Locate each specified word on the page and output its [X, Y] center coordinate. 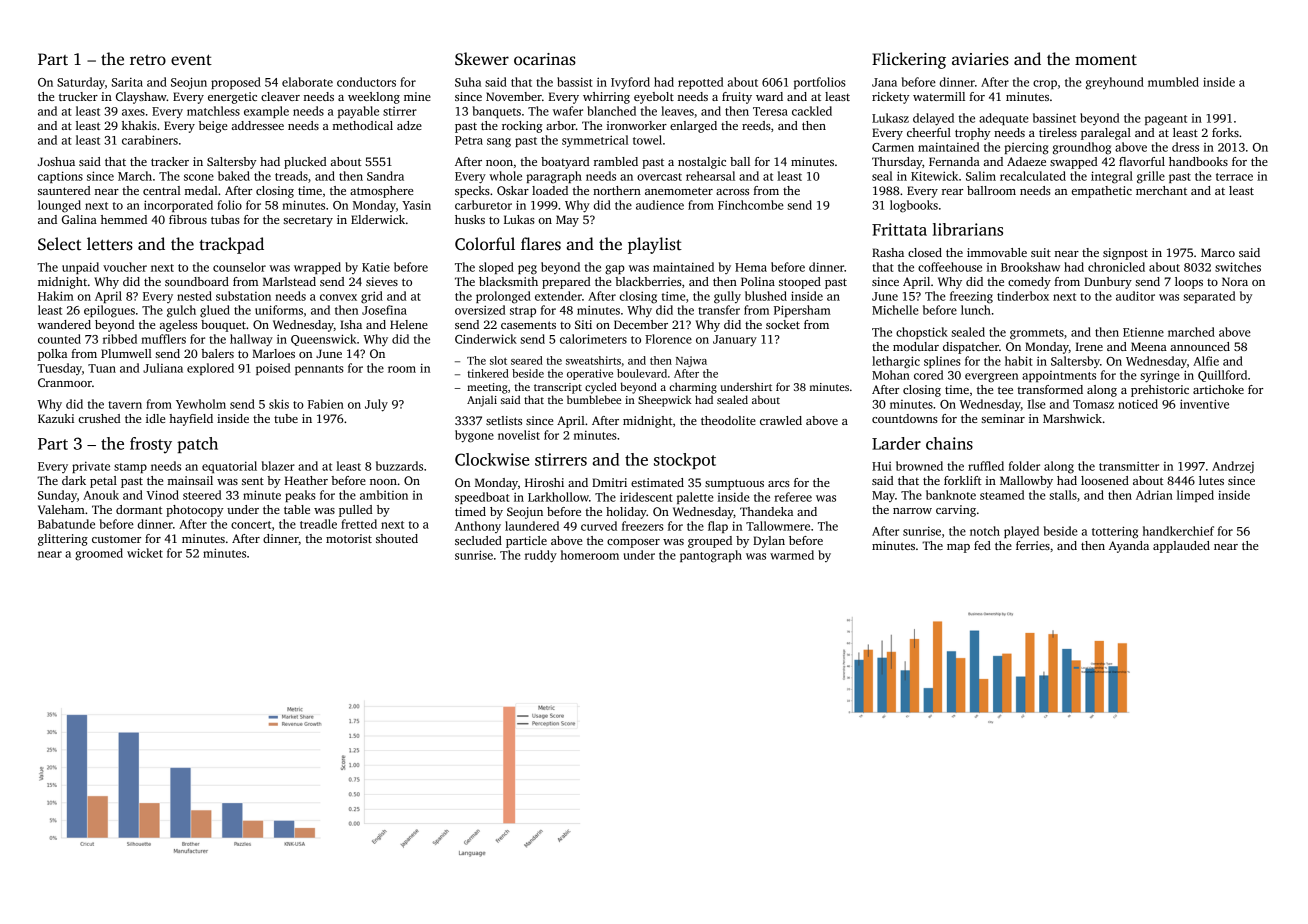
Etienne [1143, 332]
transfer [719, 310]
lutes [1211, 480]
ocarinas [545, 59]
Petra [469, 140]
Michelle [895, 310]
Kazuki [56, 418]
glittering [63, 540]
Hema [751, 267]
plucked [305, 163]
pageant [1166, 120]
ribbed [120, 339]
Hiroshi [544, 482]
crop [1045, 84]
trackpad [231, 245]
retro [148, 60]
